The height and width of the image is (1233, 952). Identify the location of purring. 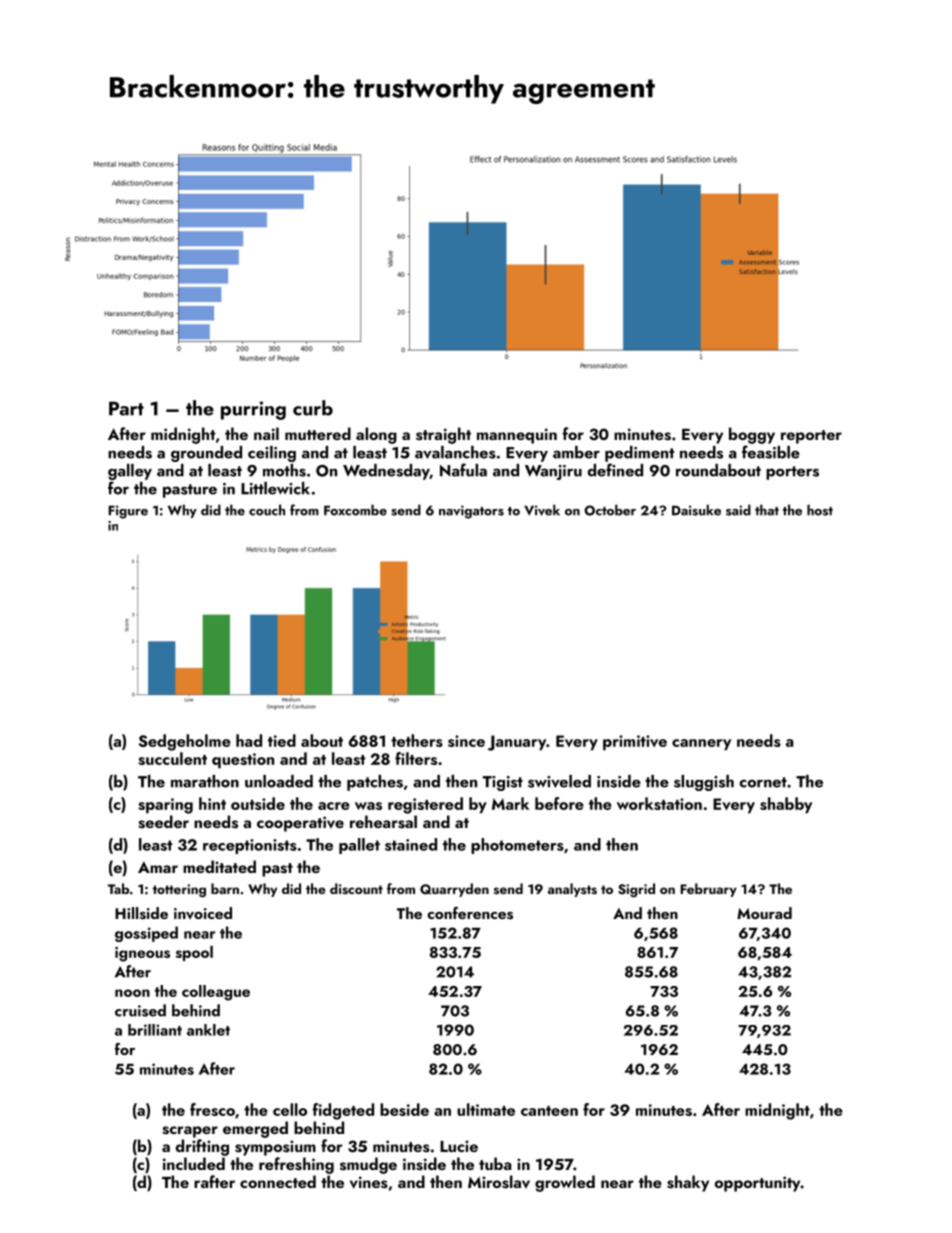
(253, 410).
